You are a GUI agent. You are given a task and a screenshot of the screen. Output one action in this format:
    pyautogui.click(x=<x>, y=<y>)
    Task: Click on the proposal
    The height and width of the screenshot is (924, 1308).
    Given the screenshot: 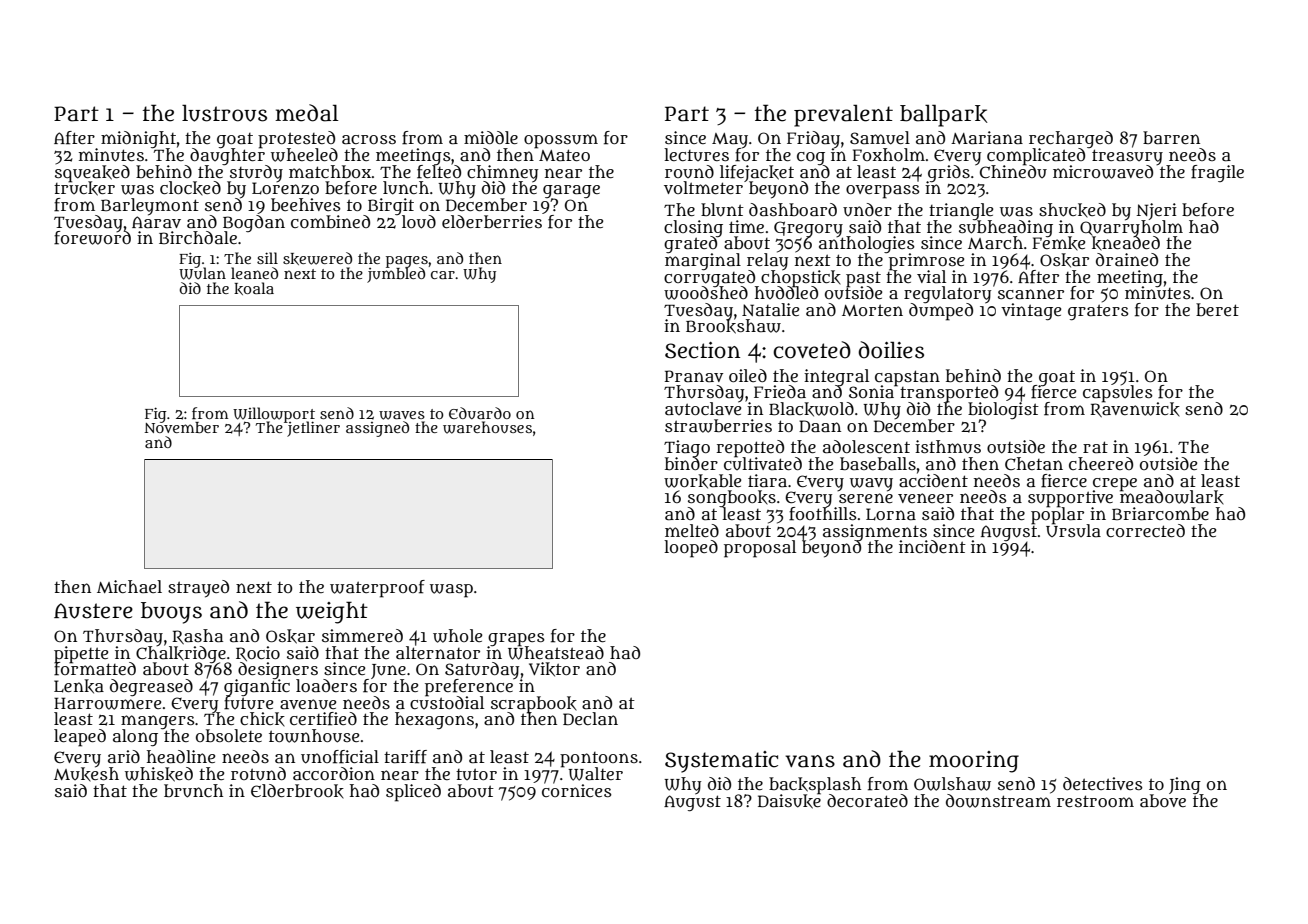 What is the action you would take?
    pyautogui.click(x=760, y=549)
